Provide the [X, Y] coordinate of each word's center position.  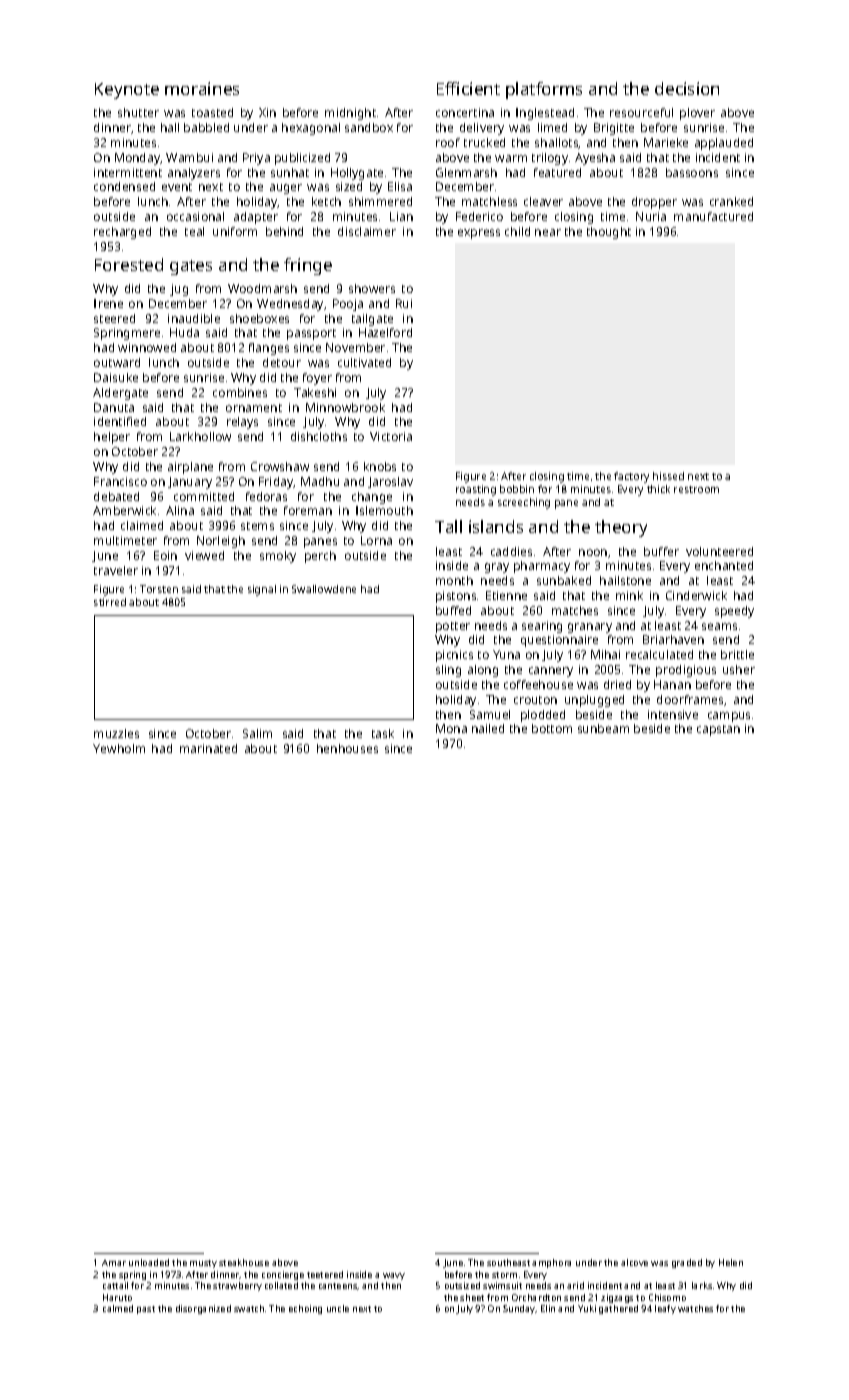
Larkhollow [200, 436]
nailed [488, 728]
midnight [350, 114]
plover [697, 114]
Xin [267, 112]
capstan [718, 730]
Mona [451, 728]
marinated [208, 748]
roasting [476, 490]
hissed [668, 476]
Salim [257, 733]
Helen [731, 1262]
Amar [114, 1263]
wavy [394, 1276]
